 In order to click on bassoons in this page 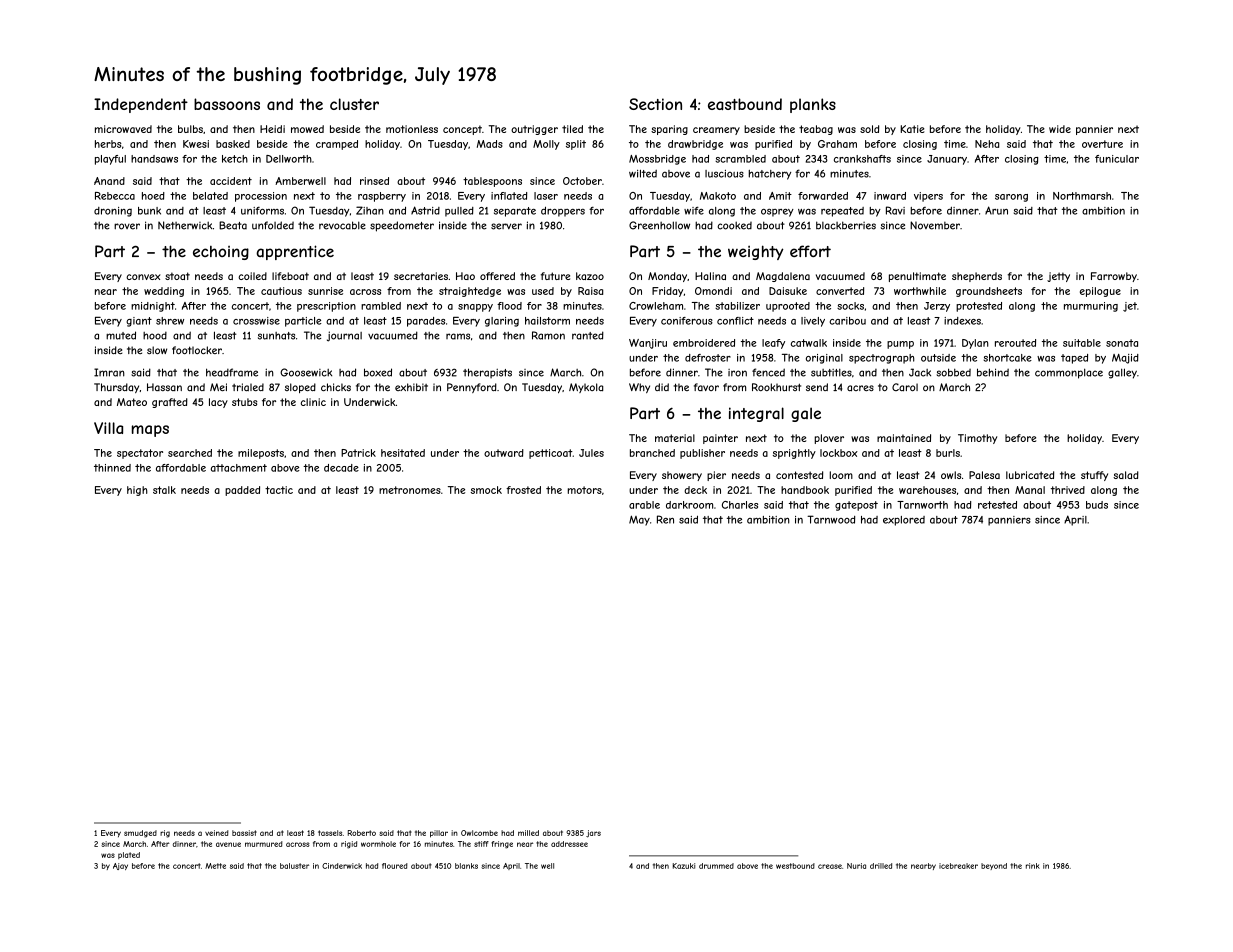, I will do `click(227, 104)`.
